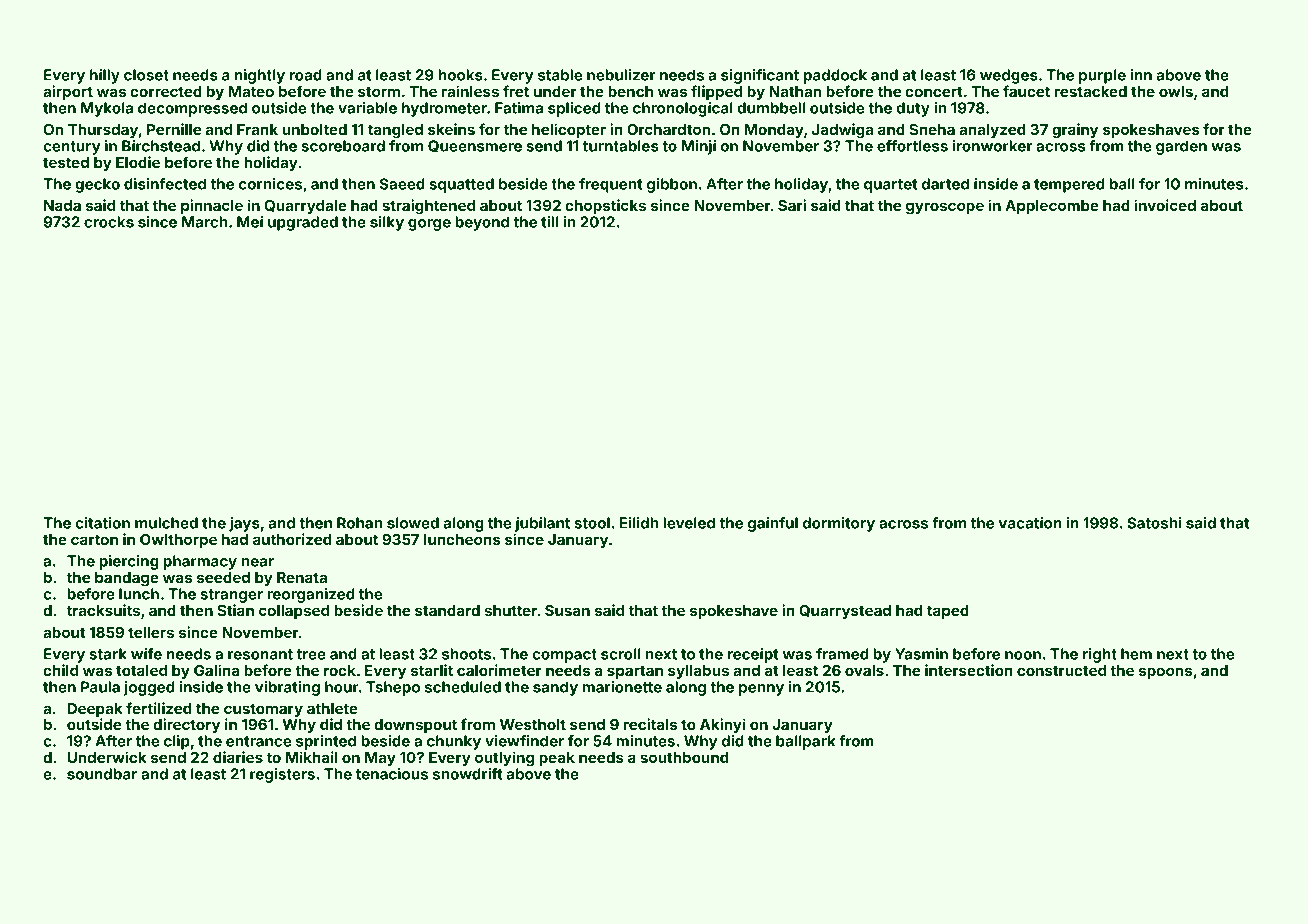 The width and height of the document is (1308, 924). What do you see at coordinates (992, 131) in the document?
I see `analyzed` at bounding box center [992, 131].
